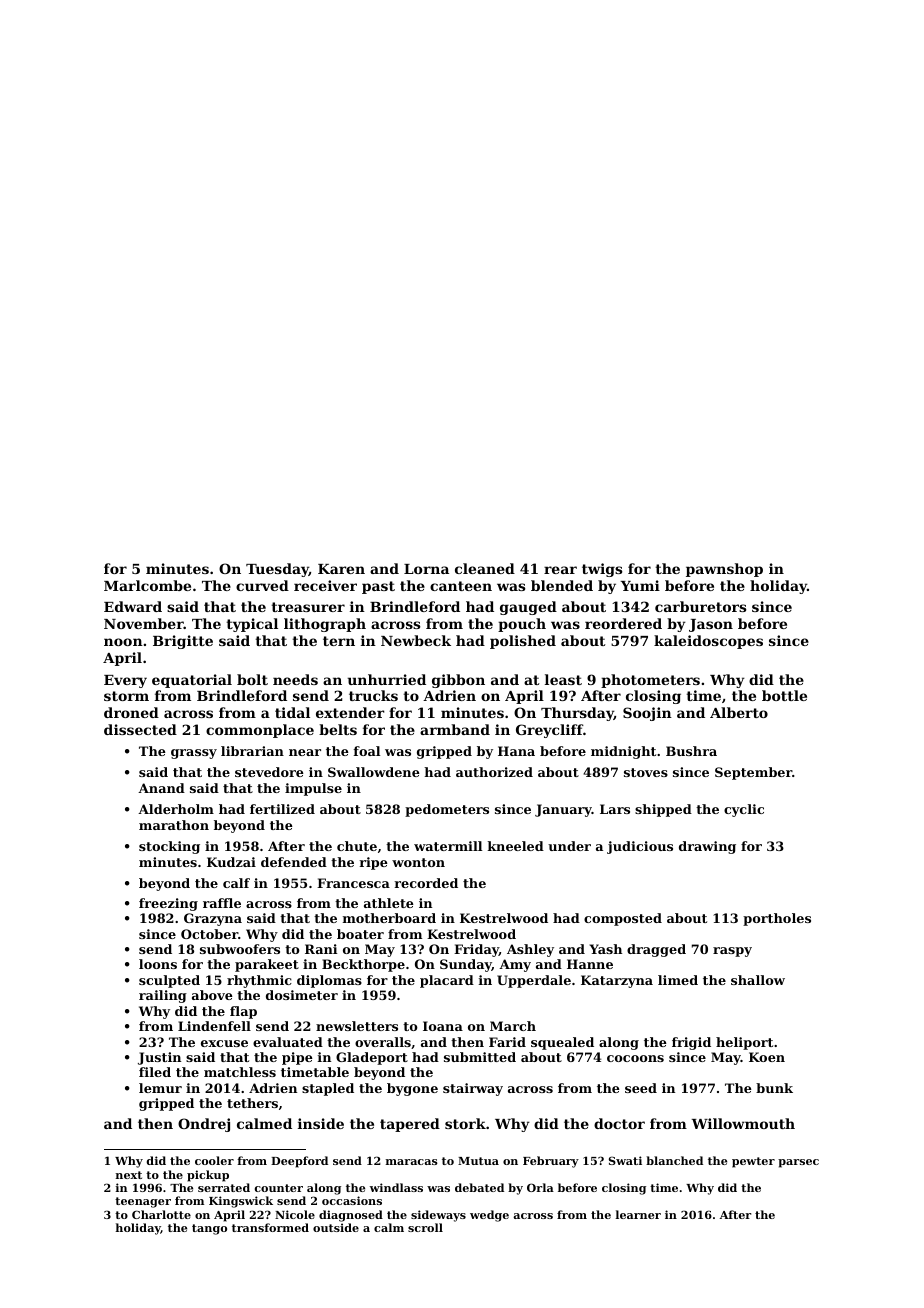 This document has width=924, height=1308. What do you see at coordinates (299, 1162) in the document?
I see `Deepford` at bounding box center [299, 1162].
